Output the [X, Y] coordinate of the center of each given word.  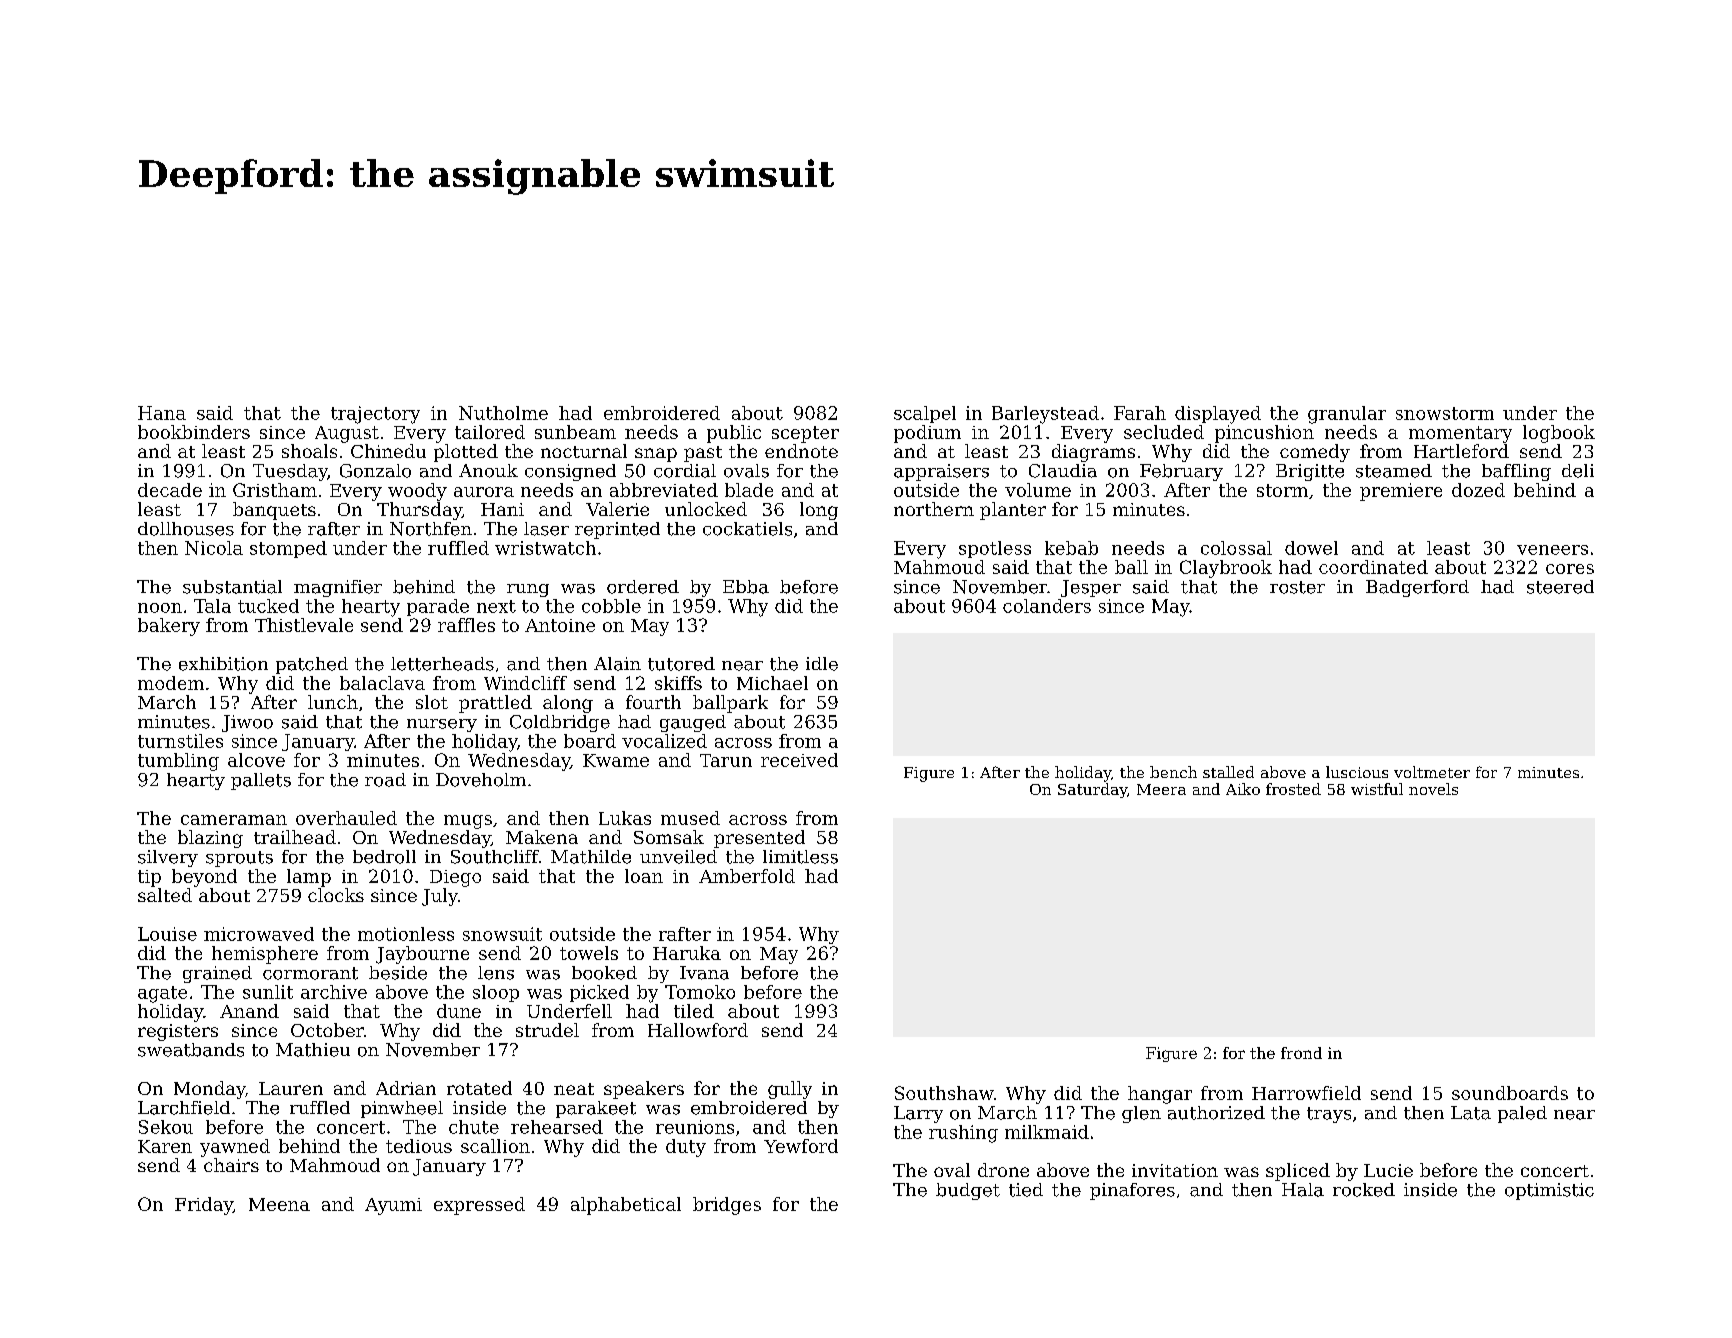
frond [1301, 1053]
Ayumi [393, 1206]
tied [1026, 1190]
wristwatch [545, 548]
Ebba [746, 587]
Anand [249, 1011]
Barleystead [1045, 415]
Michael [772, 683]
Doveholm [481, 780]
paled [1522, 1114]
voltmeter [1432, 772]
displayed [1218, 415]
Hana [162, 413]
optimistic [1549, 1191]
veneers [1552, 550]
